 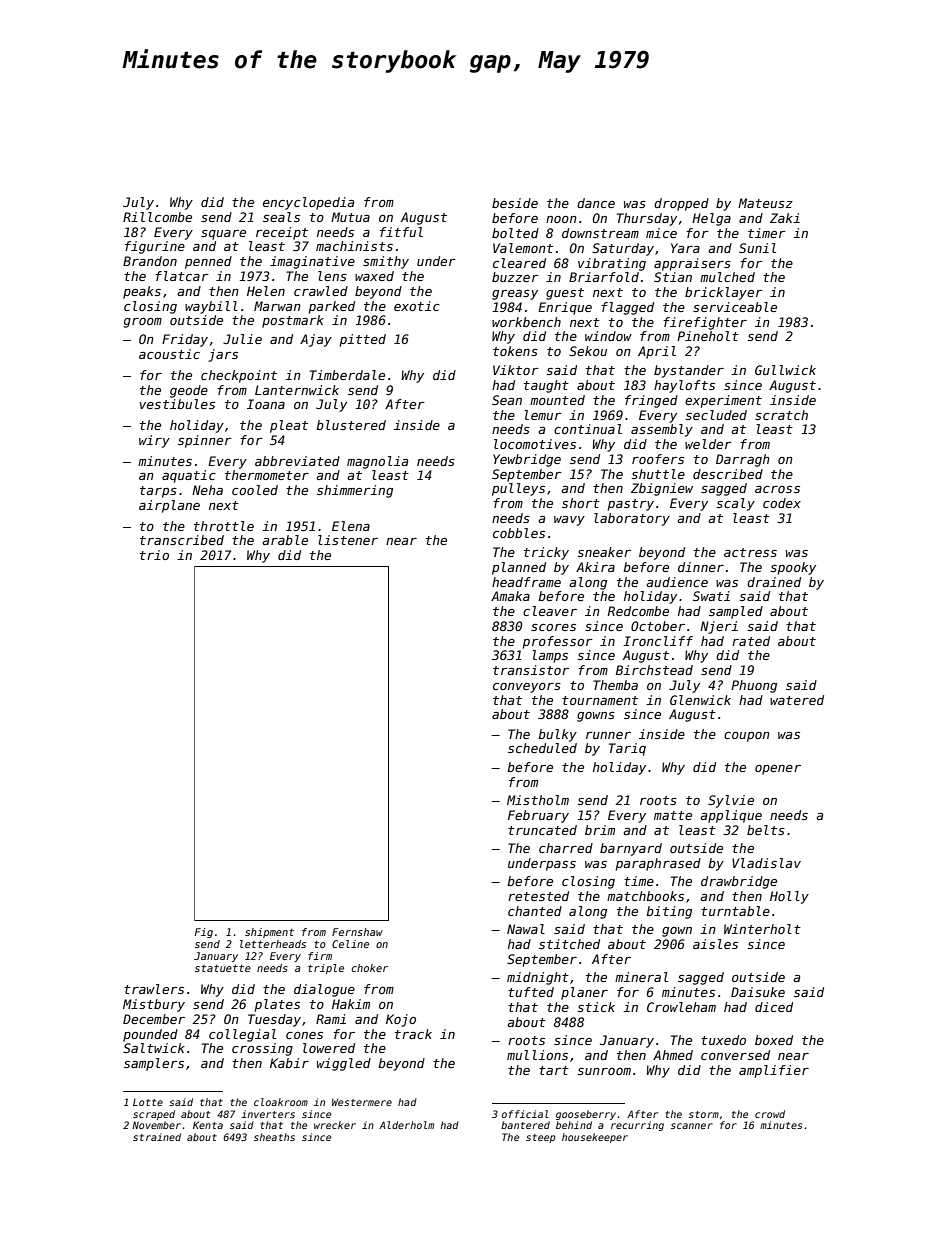 What do you see at coordinates (515, 233) in the page?
I see `bolted` at bounding box center [515, 233].
